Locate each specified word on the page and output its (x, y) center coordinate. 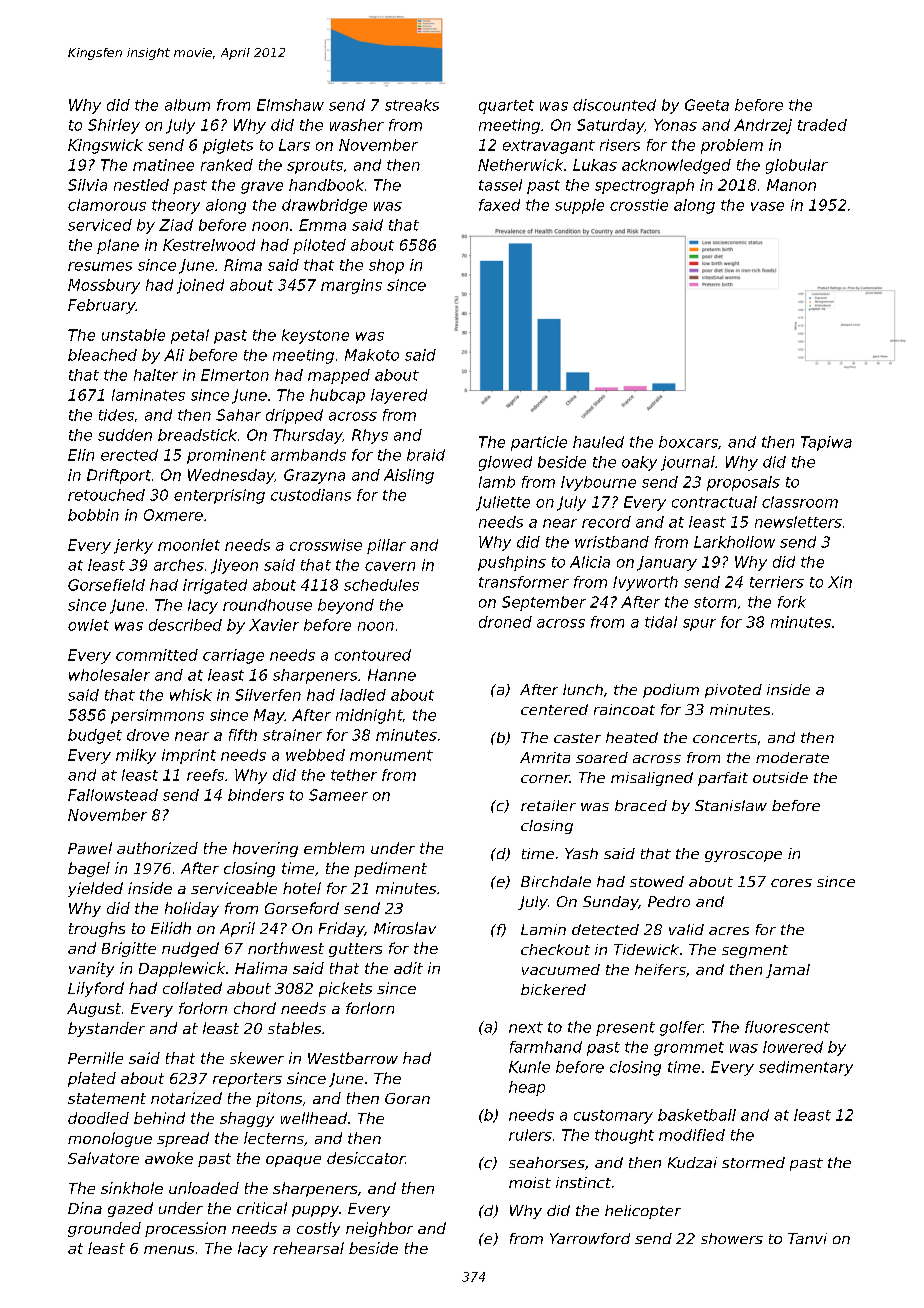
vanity (91, 969)
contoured (373, 655)
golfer (681, 1028)
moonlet (189, 545)
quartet (506, 107)
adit (408, 968)
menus (169, 1250)
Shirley (114, 126)
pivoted (733, 691)
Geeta (707, 105)
